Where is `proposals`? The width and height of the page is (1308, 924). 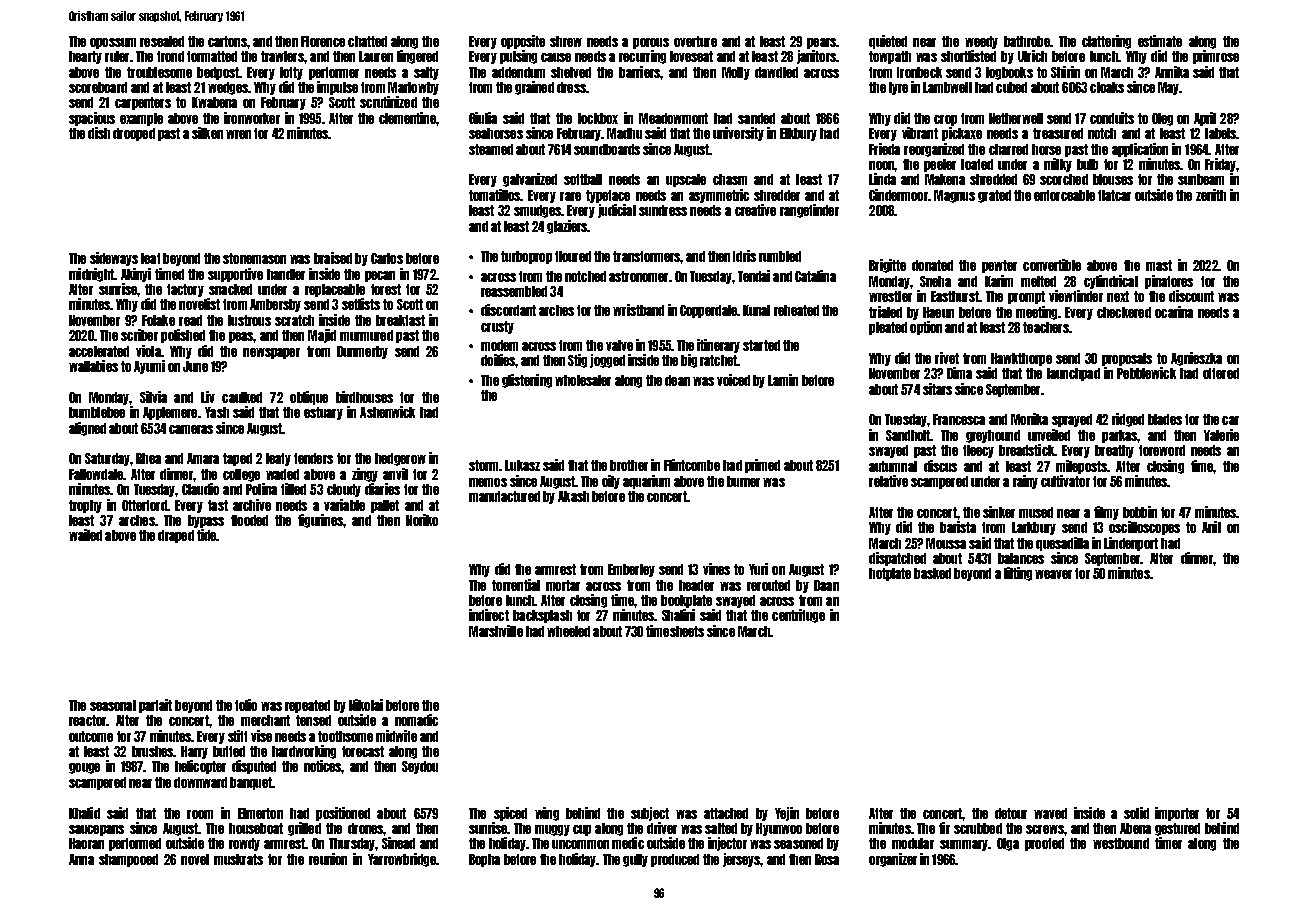
proposals is located at coordinates (1127, 359).
